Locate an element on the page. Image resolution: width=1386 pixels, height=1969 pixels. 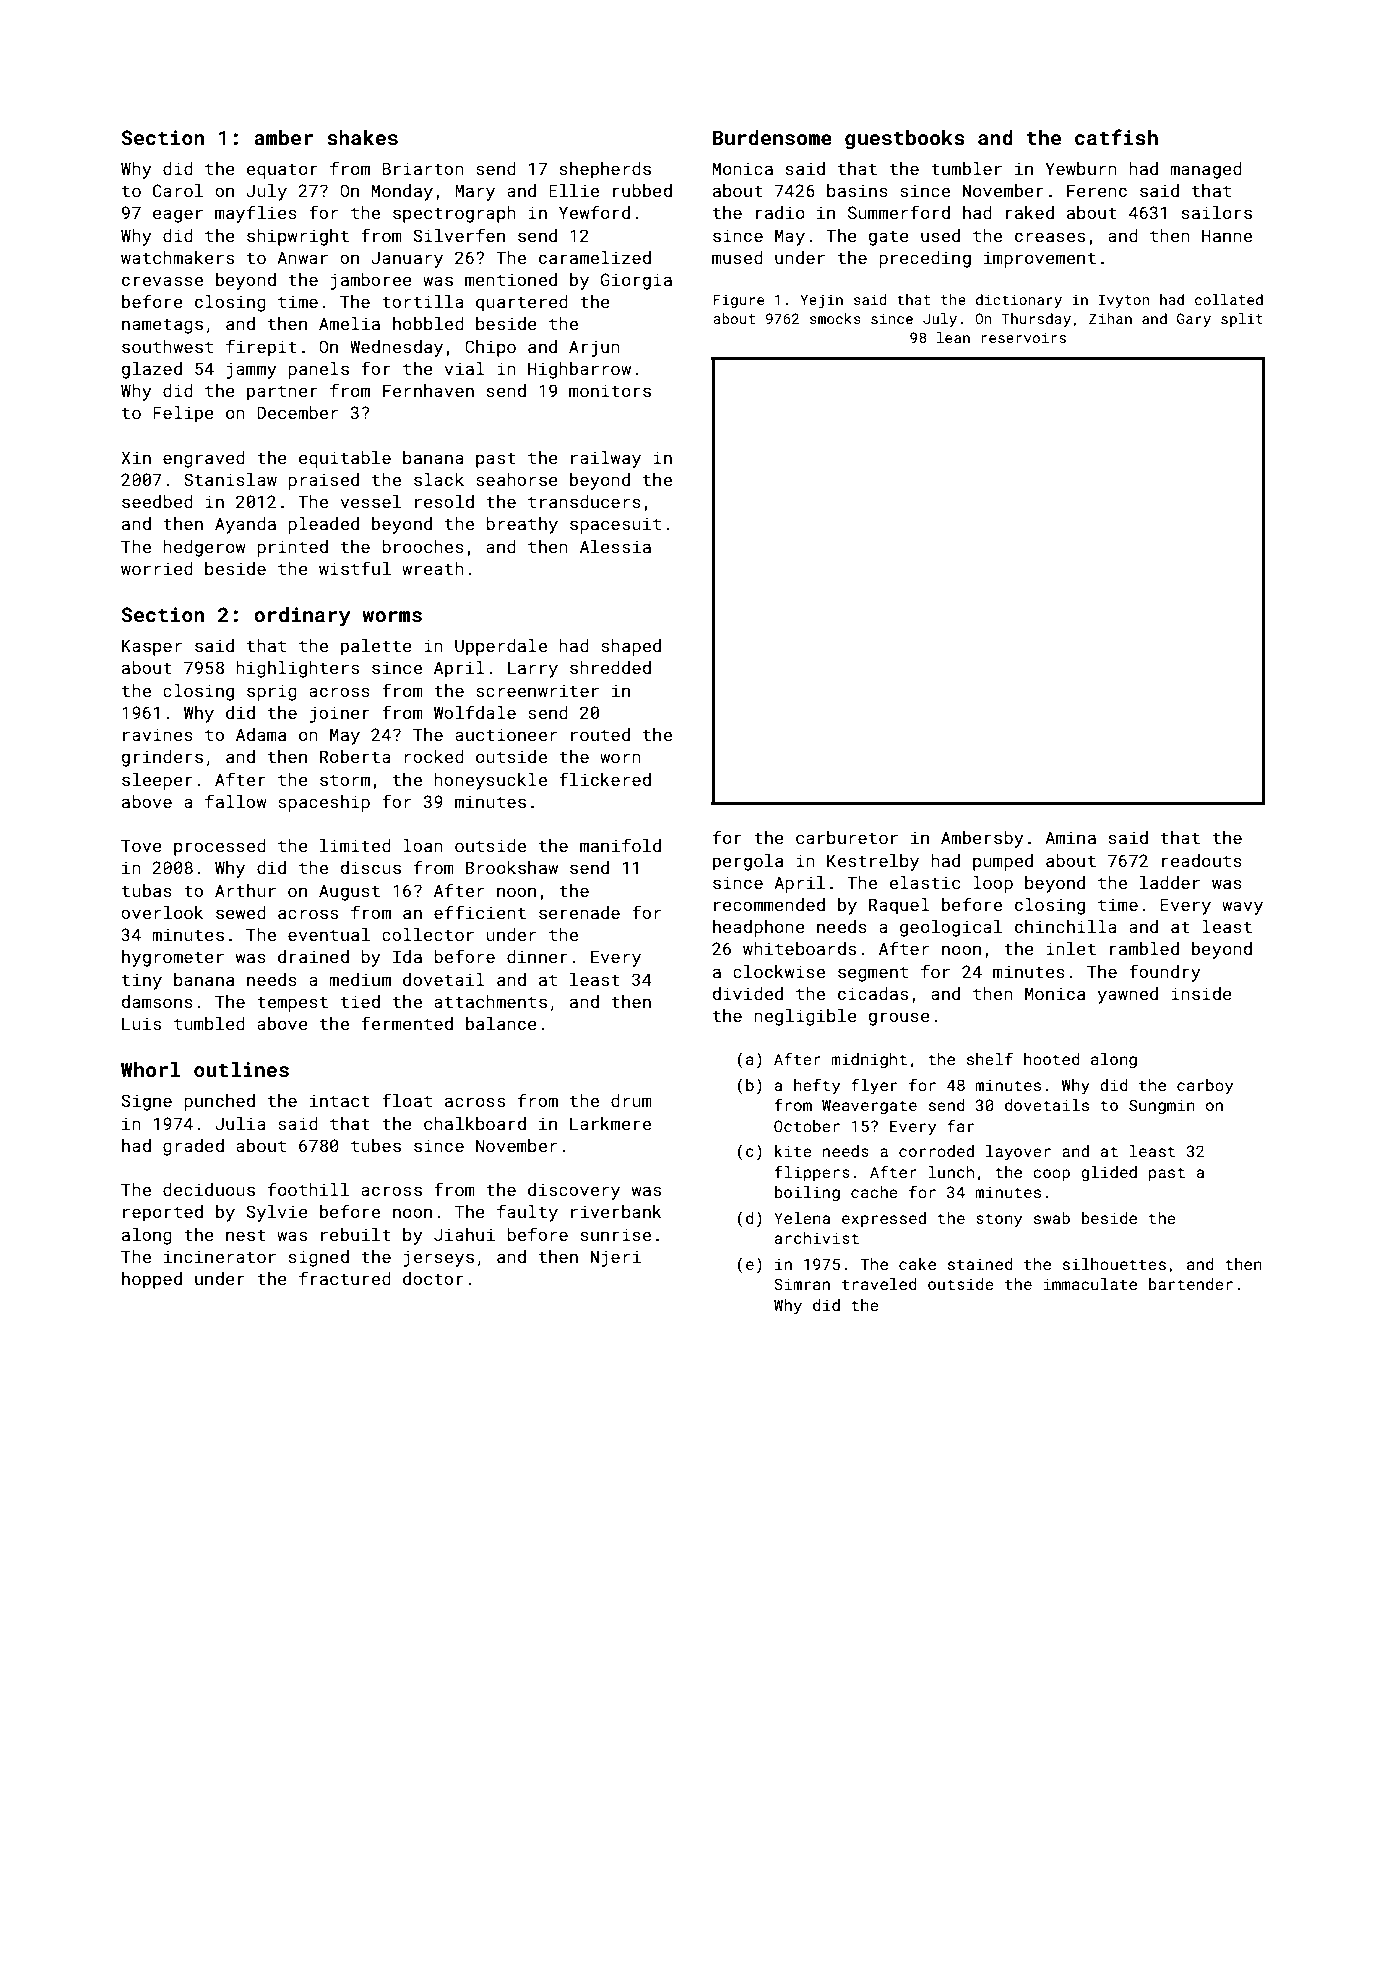
limited is located at coordinates (355, 845).
